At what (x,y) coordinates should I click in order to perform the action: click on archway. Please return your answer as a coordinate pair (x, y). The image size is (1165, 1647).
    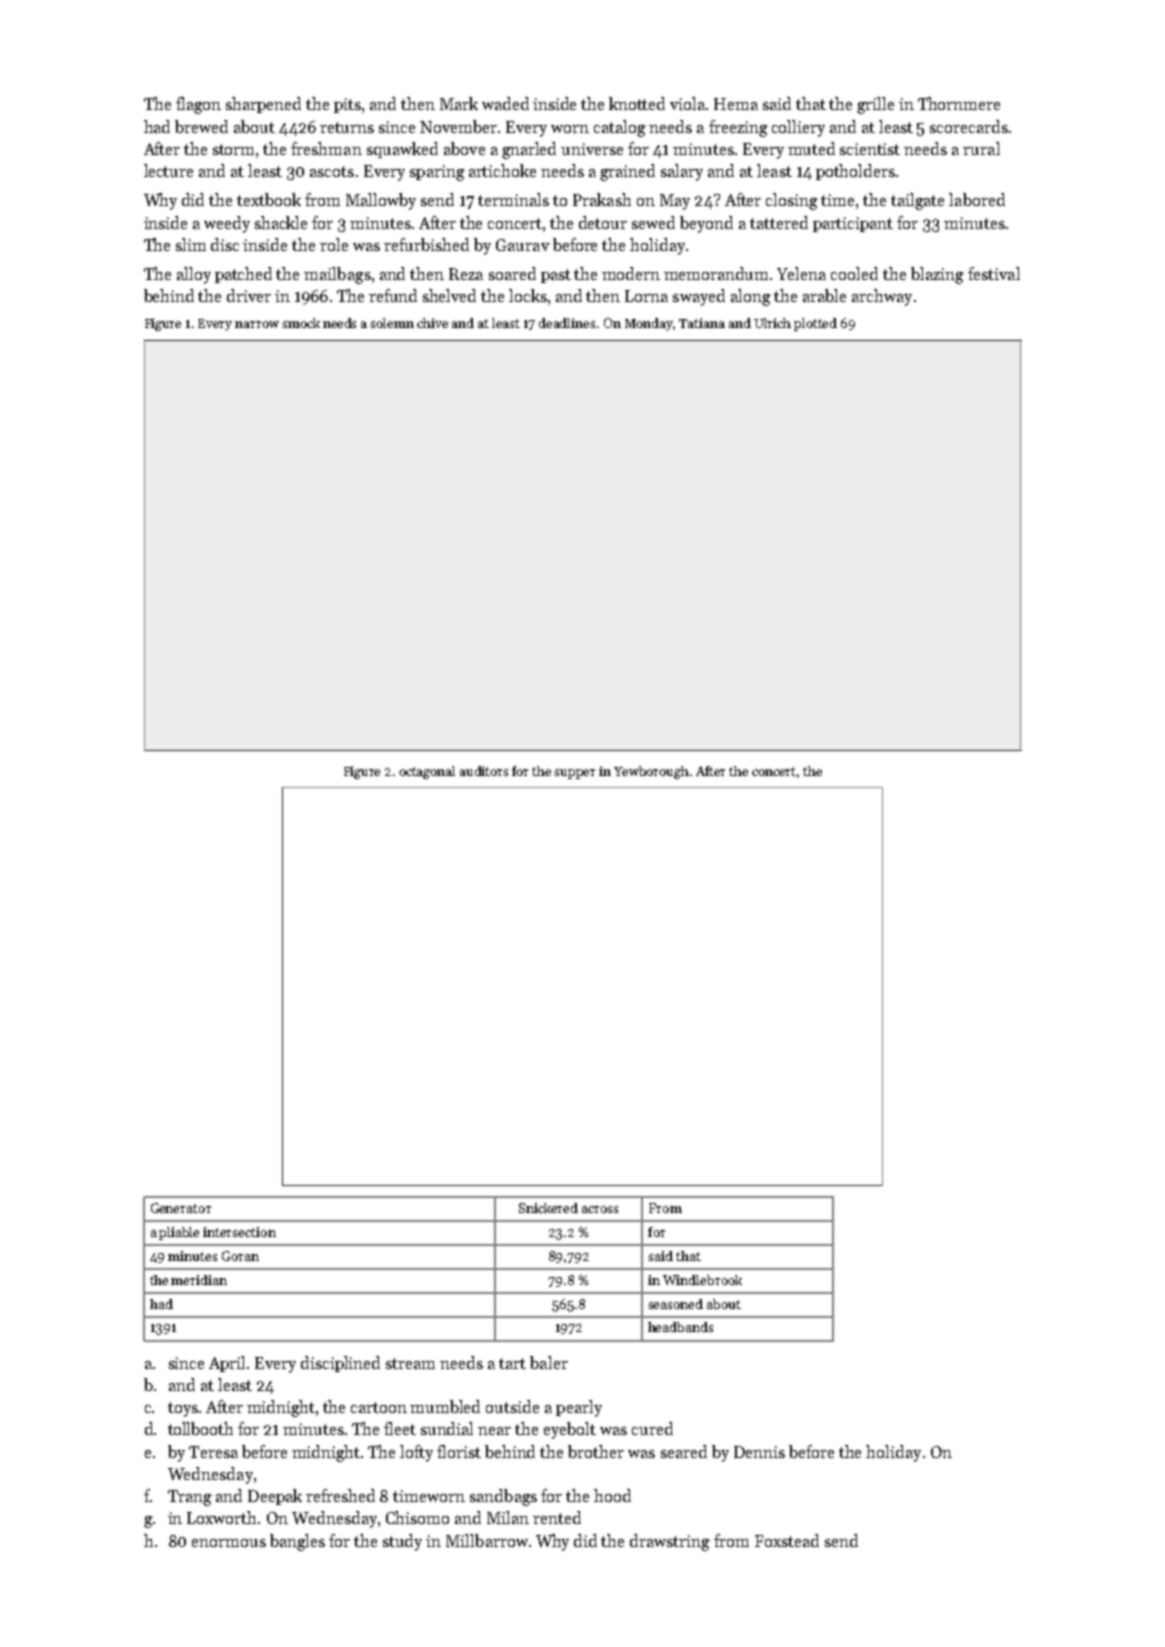
    Looking at the image, I should click on (882, 297).
